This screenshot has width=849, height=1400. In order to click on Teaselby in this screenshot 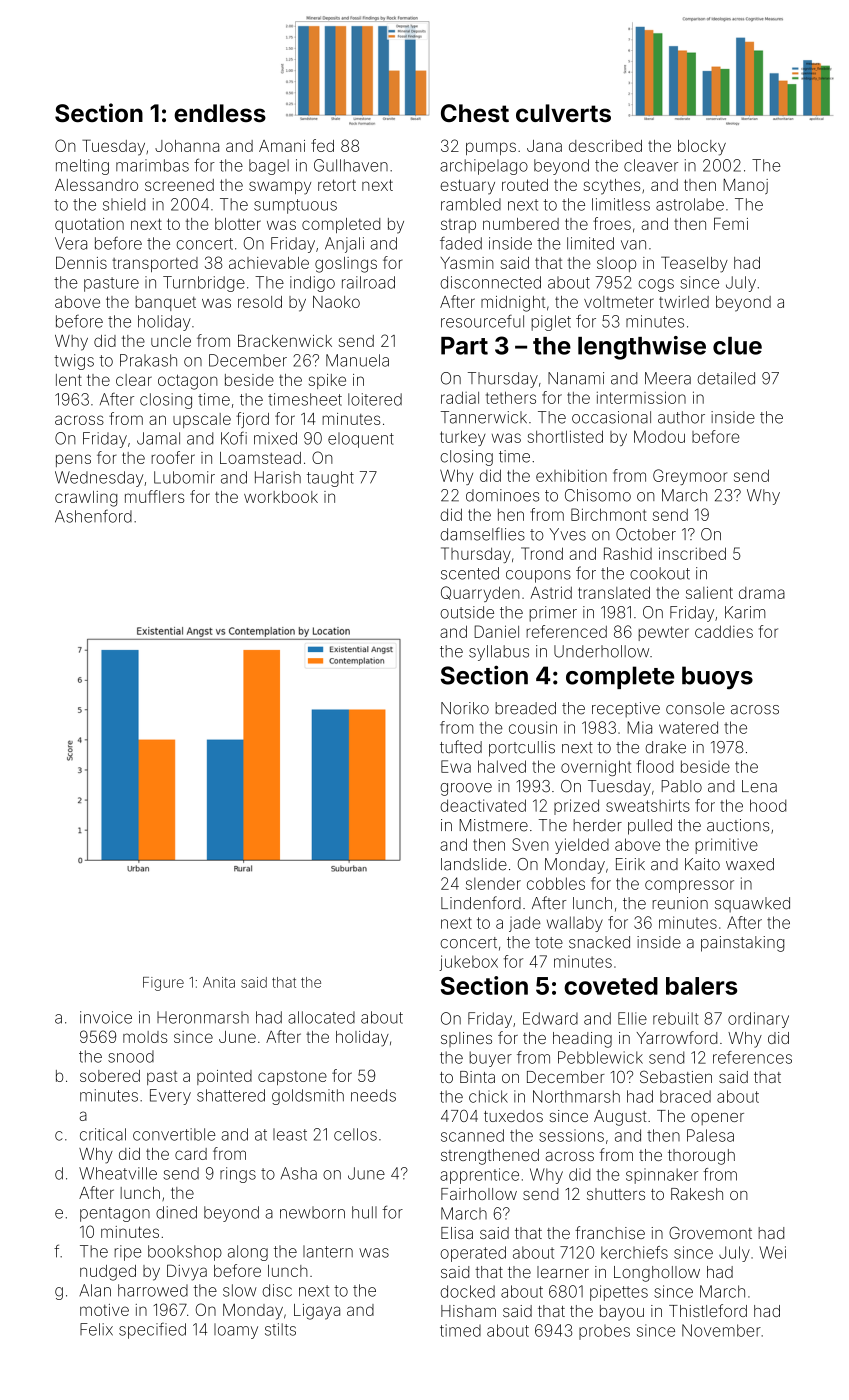, I will do `click(694, 264)`.
